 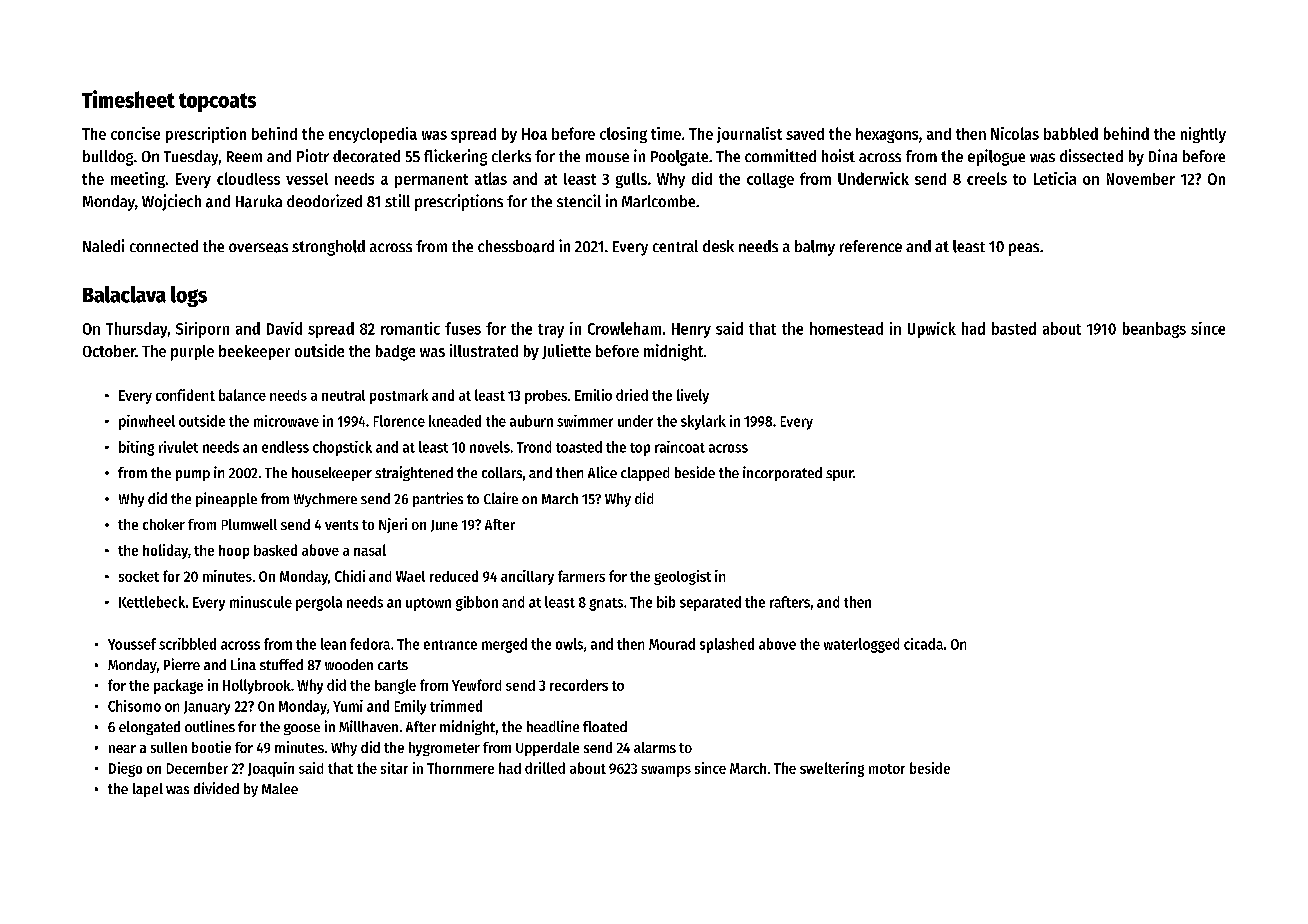 What do you see at coordinates (1141, 179) in the screenshot?
I see `November` at bounding box center [1141, 179].
